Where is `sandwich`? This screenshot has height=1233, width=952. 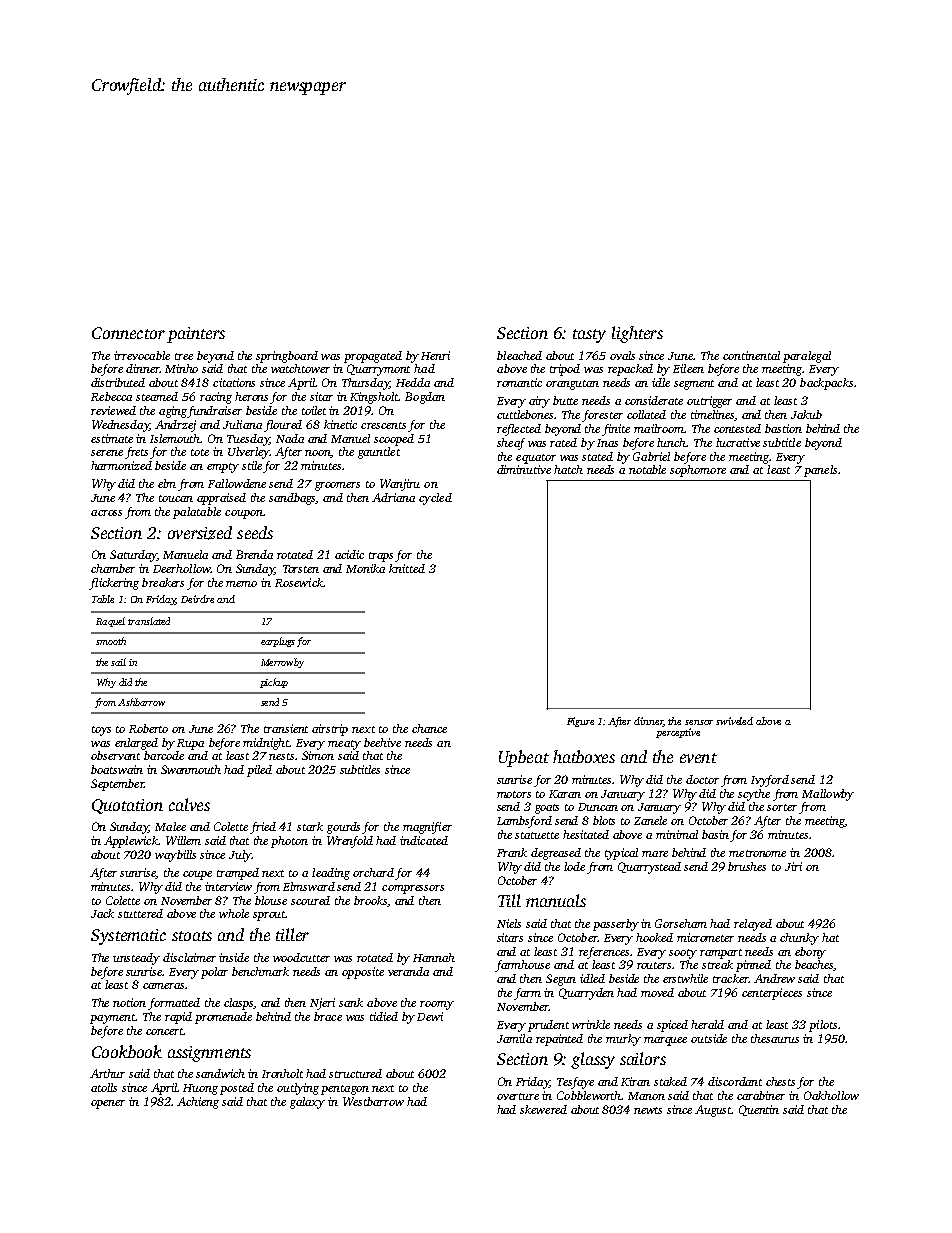
sandwich is located at coordinates (220, 1073).
